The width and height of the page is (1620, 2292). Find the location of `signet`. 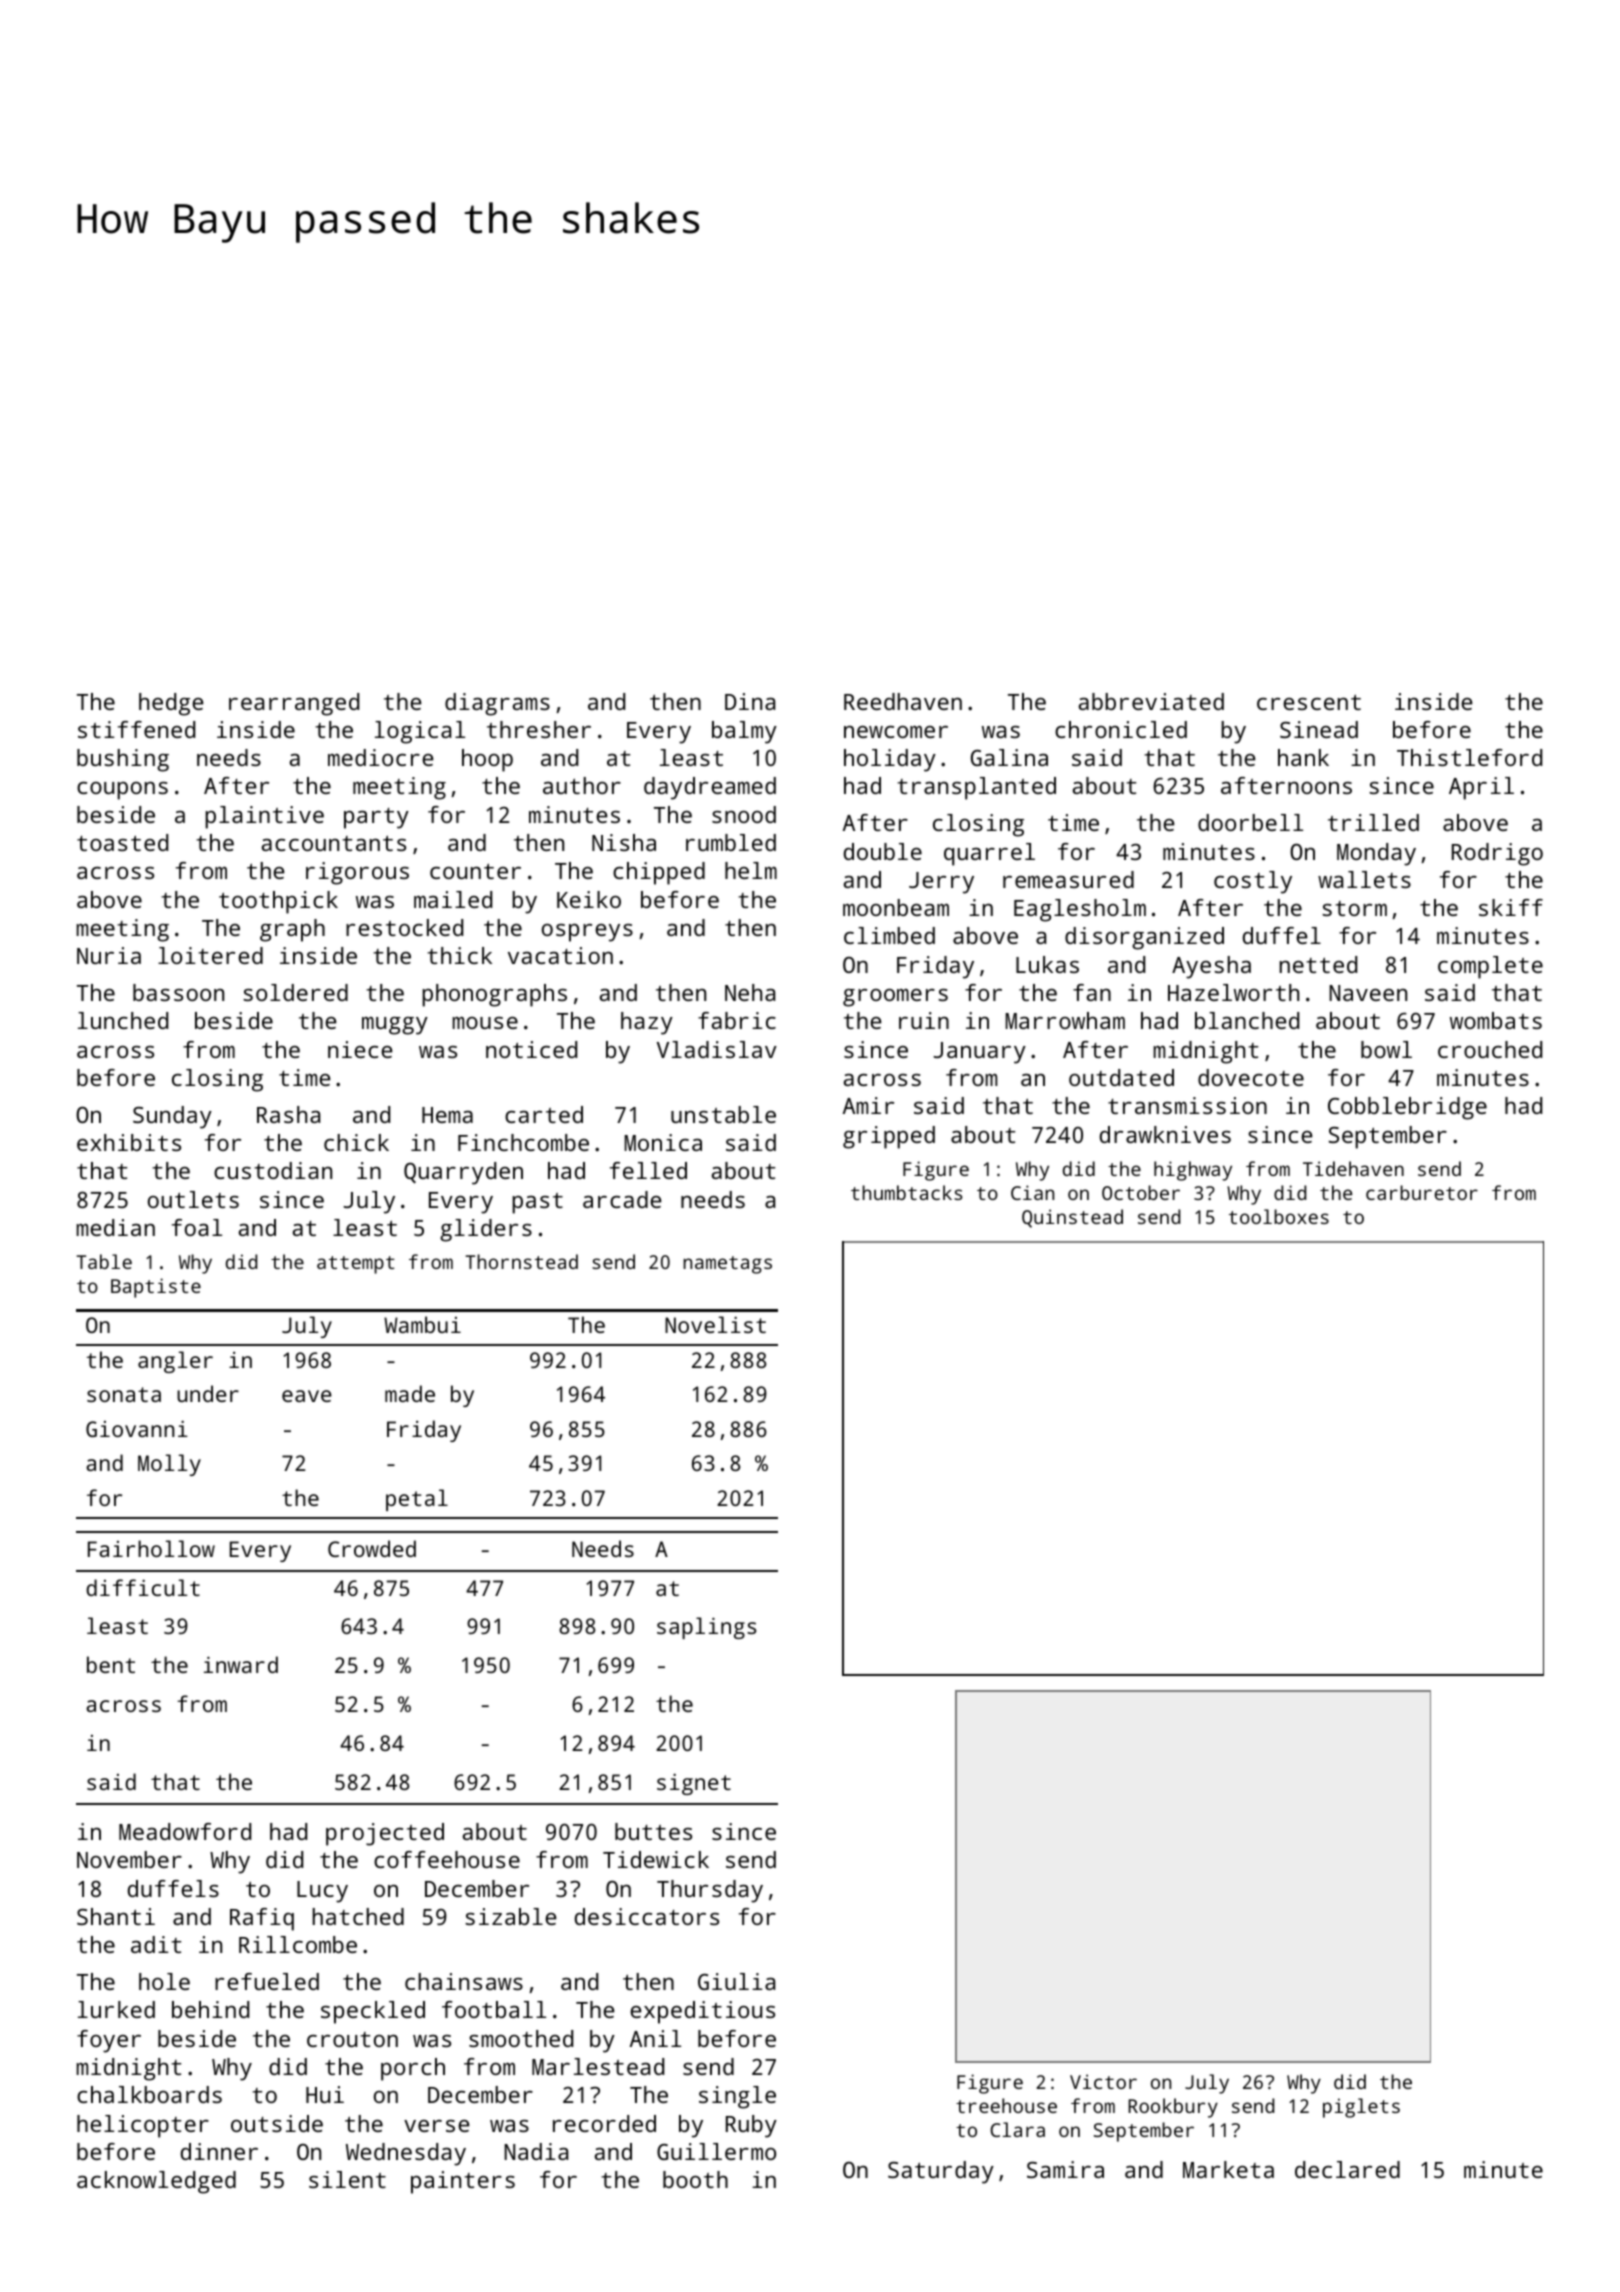

signet is located at coordinates (694, 1784).
